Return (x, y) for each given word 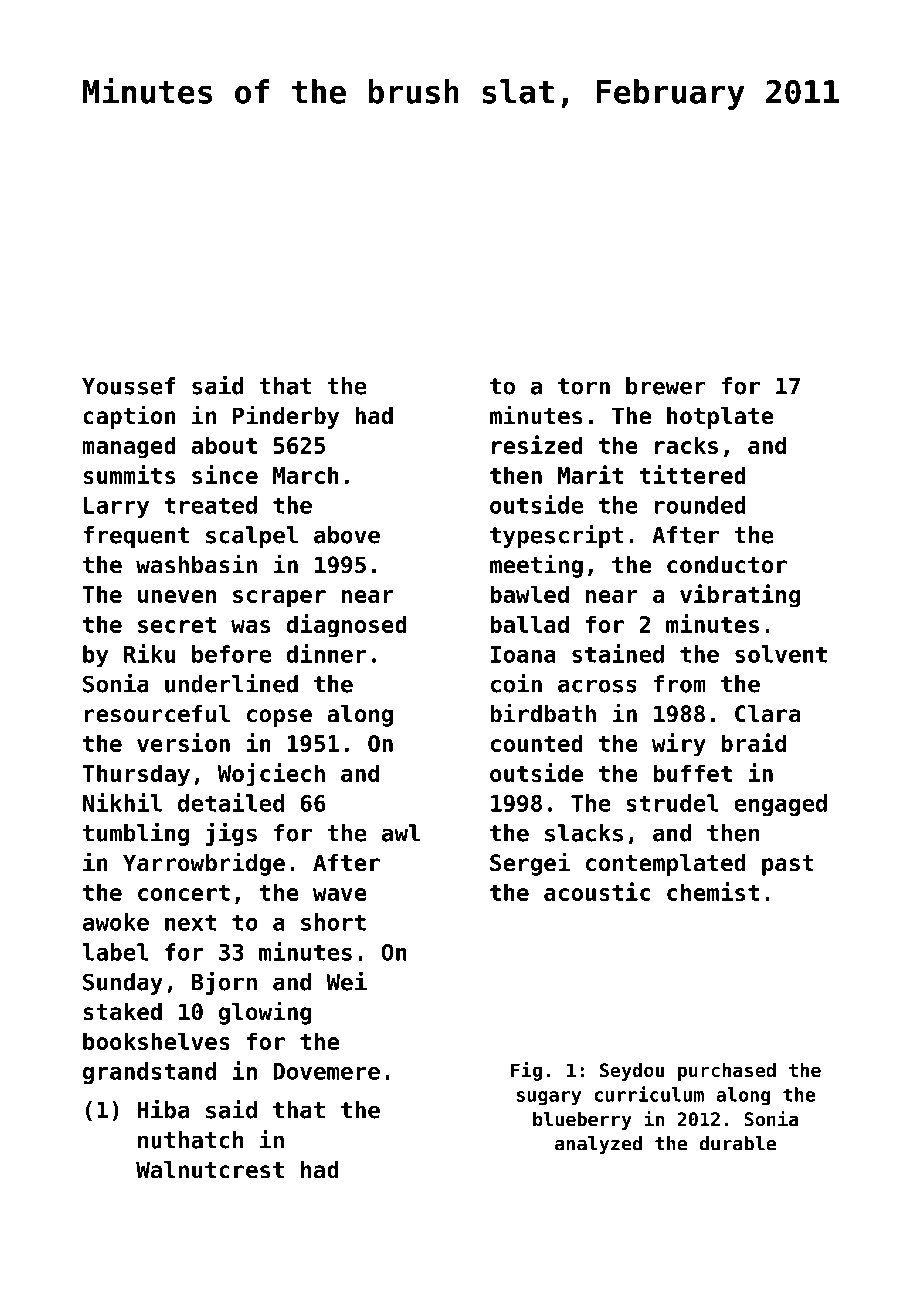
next (190, 922)
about (224, 445)
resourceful (157, 714)
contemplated (666, 865)
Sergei (530, 864)
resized (537, 444)
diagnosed (347, 626)
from (680, 684)
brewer (666, 386)
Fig (526, 1071)
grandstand (149, 1073)
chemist (713, 891)
